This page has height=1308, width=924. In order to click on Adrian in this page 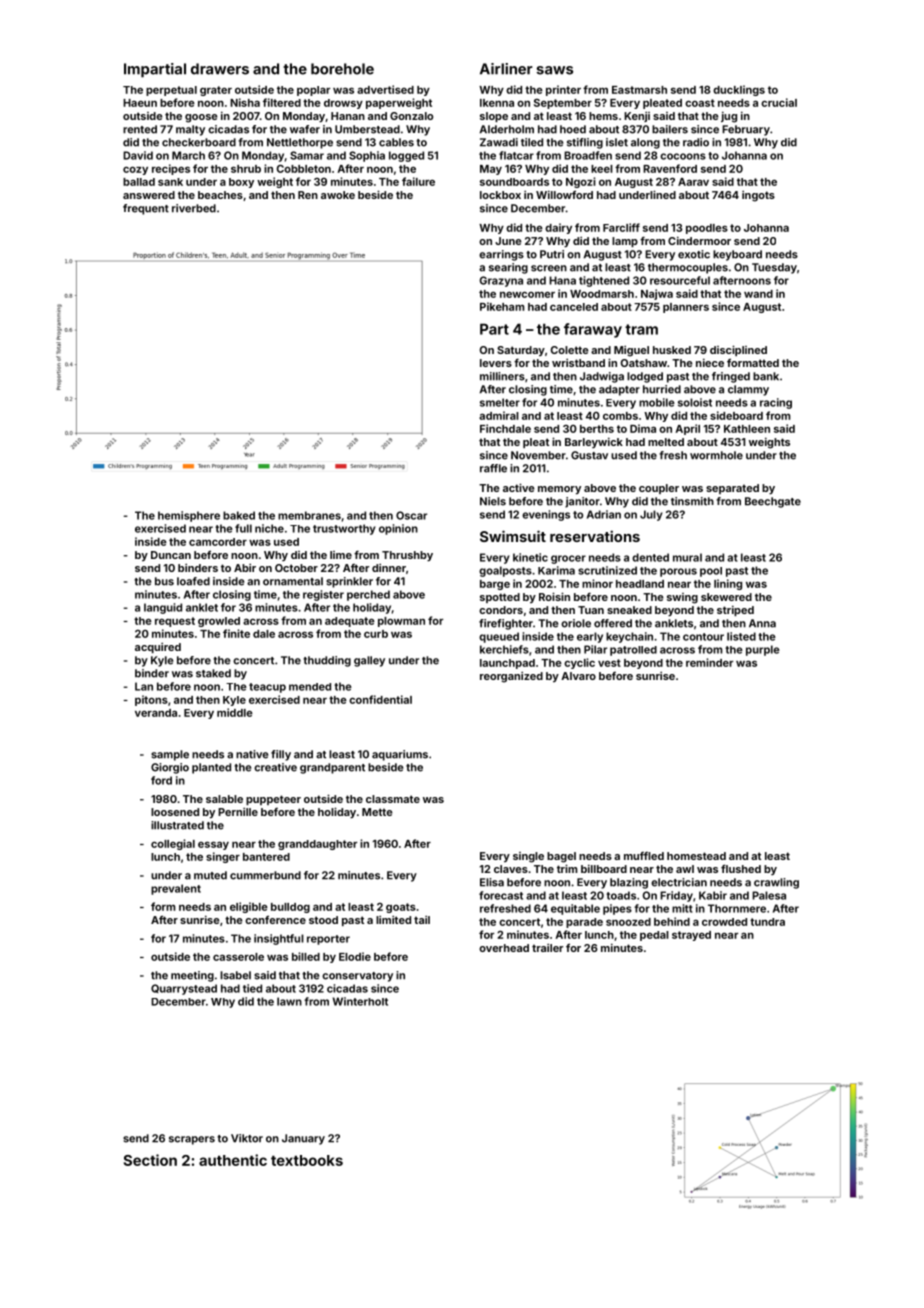, I will do `click(604, 514)`.
